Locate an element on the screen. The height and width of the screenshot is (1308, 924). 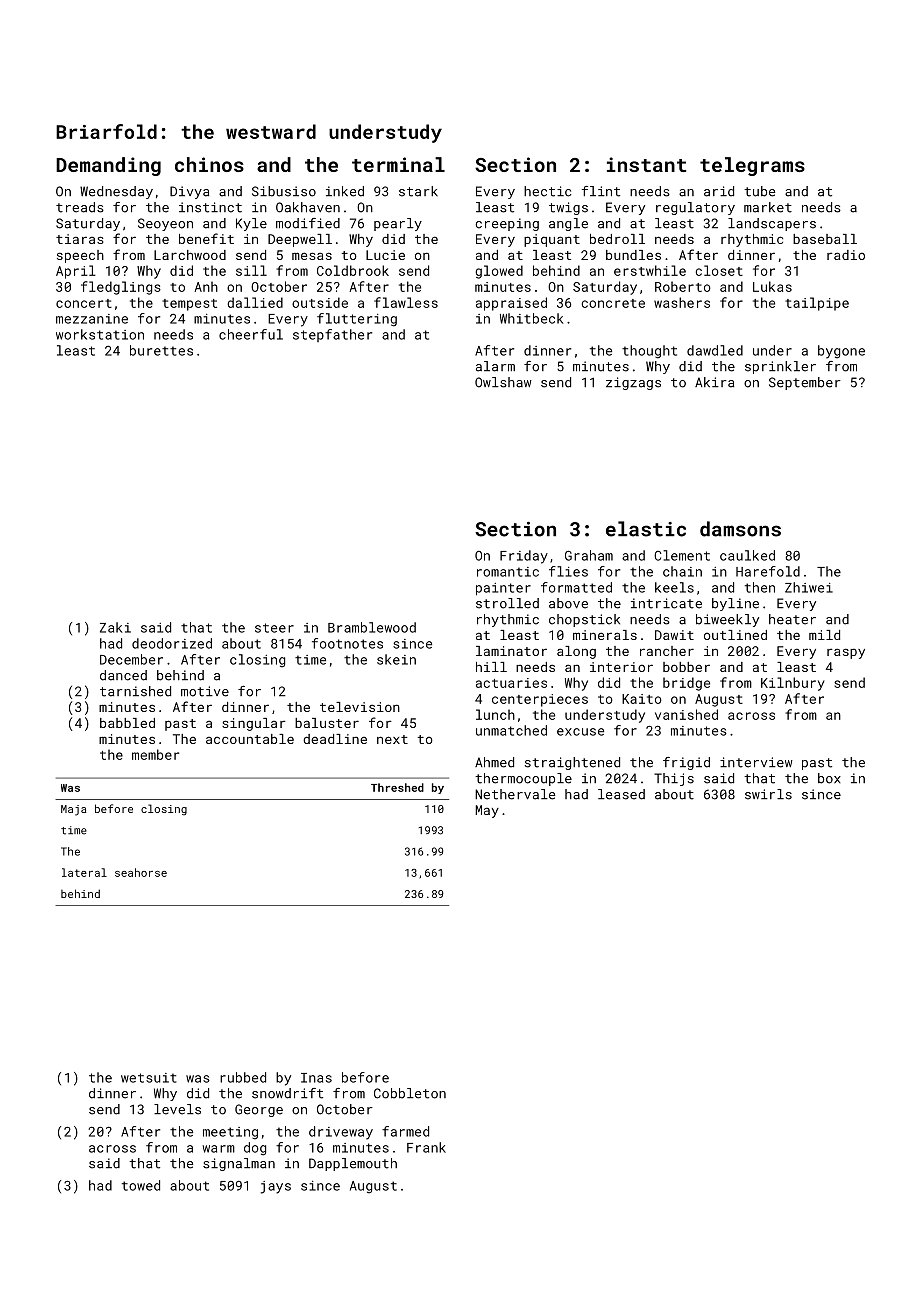
excuse is located at coordinates (580, 732).
